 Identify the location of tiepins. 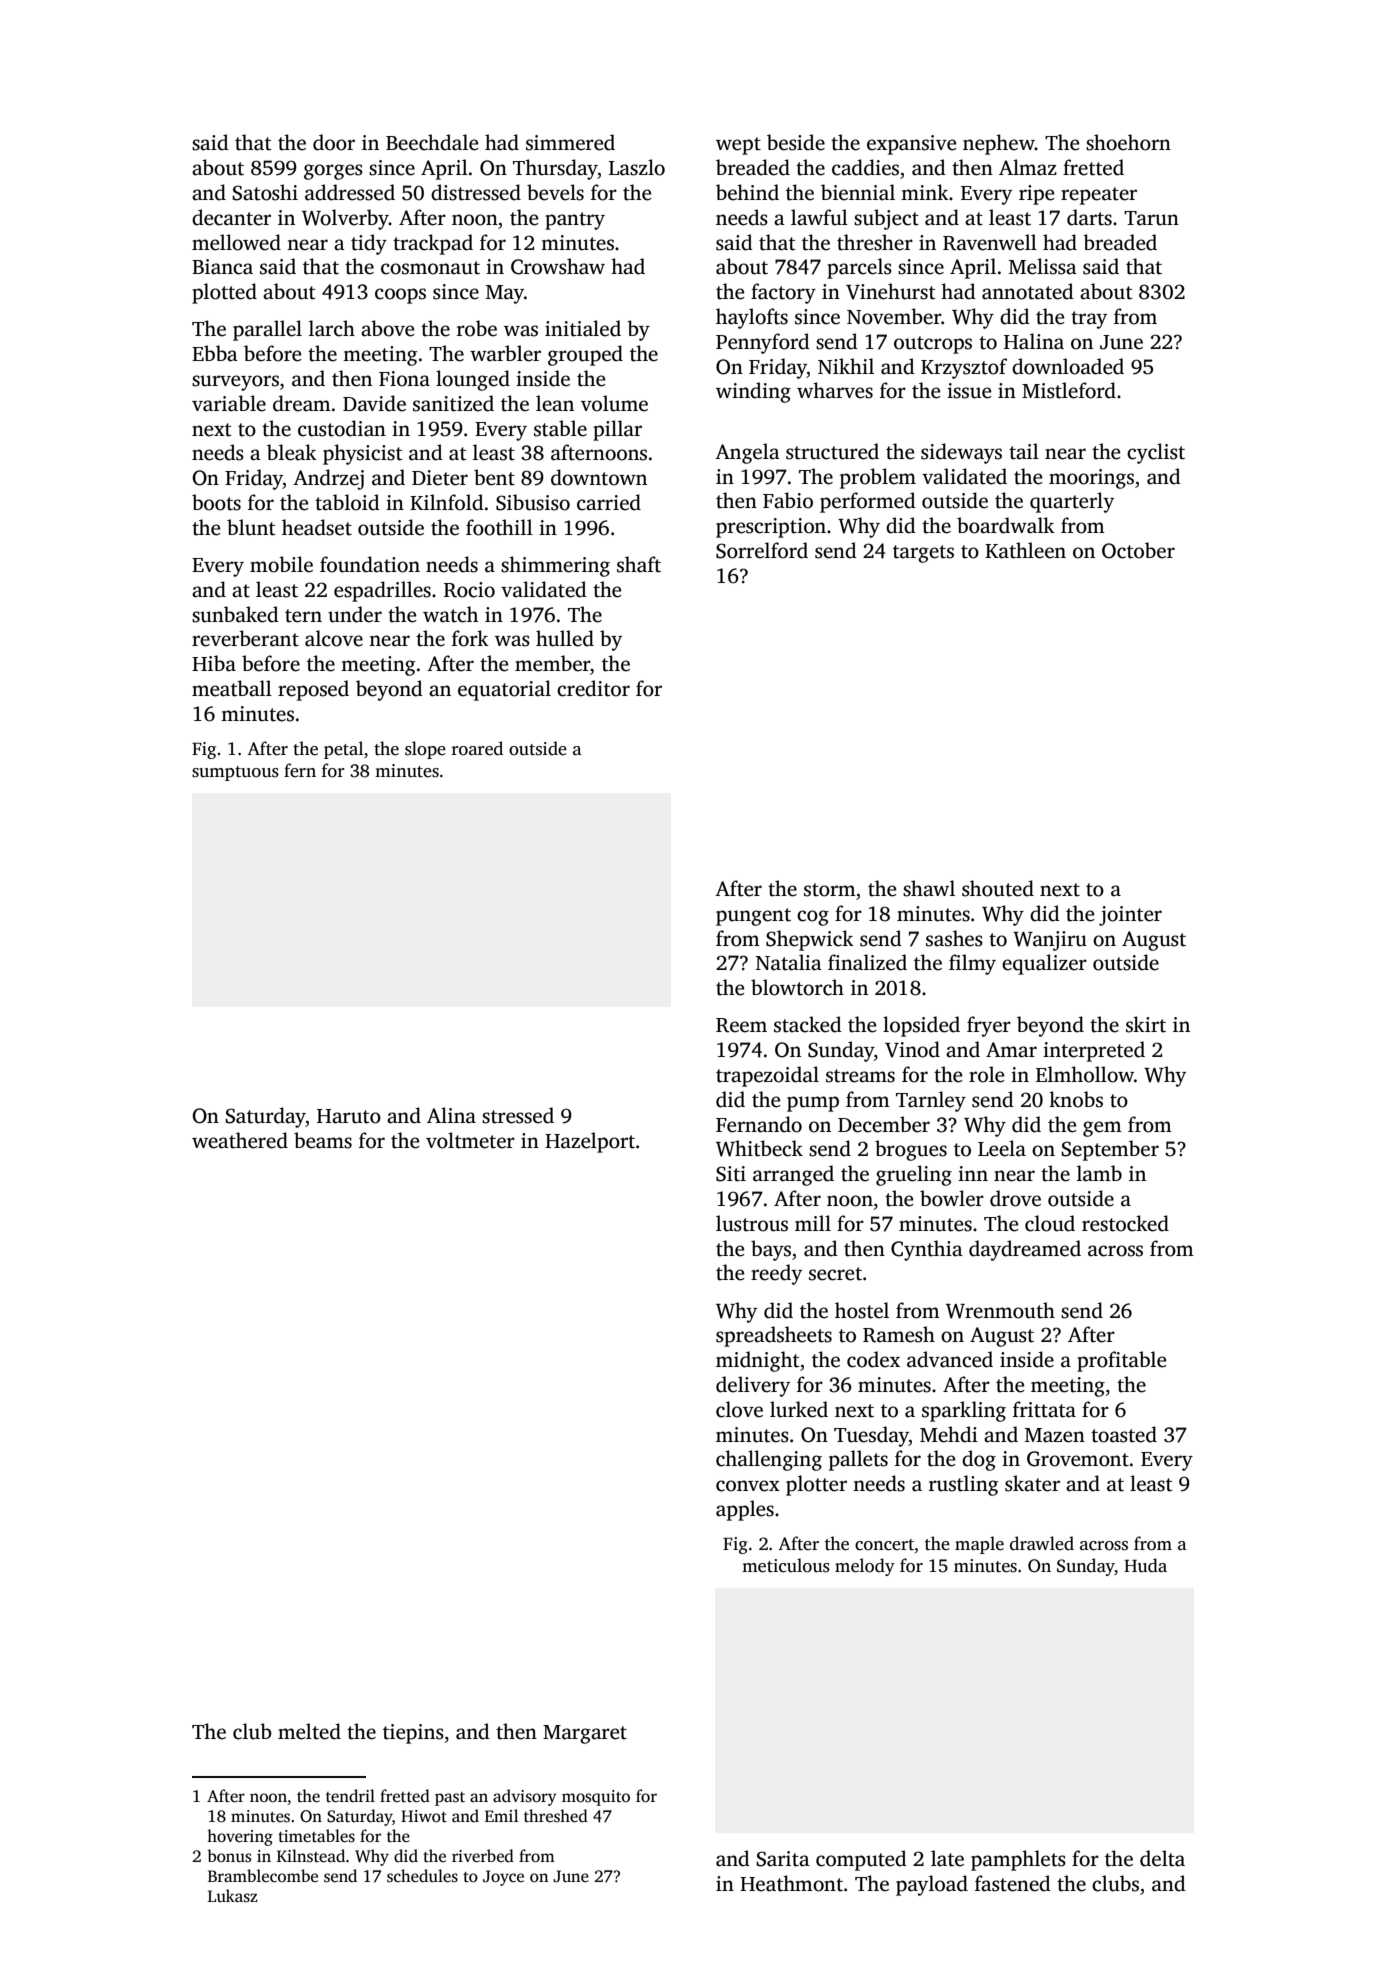
(413, 1734).
